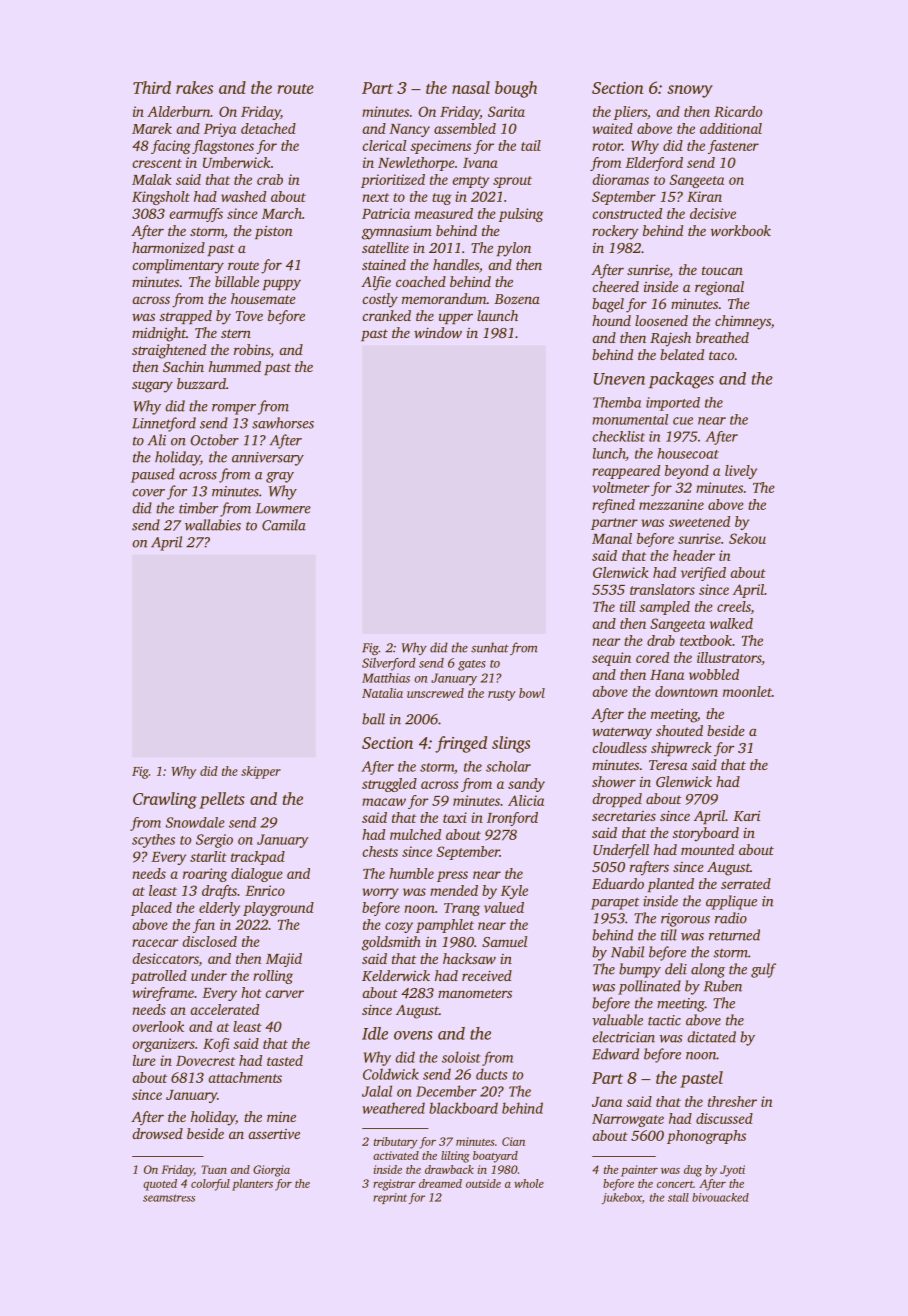 This page has height=1316, width=908. What do you see at coordinates (732, 1101) in the page?
I see `thresher` at bounding box center [732, 1101].
